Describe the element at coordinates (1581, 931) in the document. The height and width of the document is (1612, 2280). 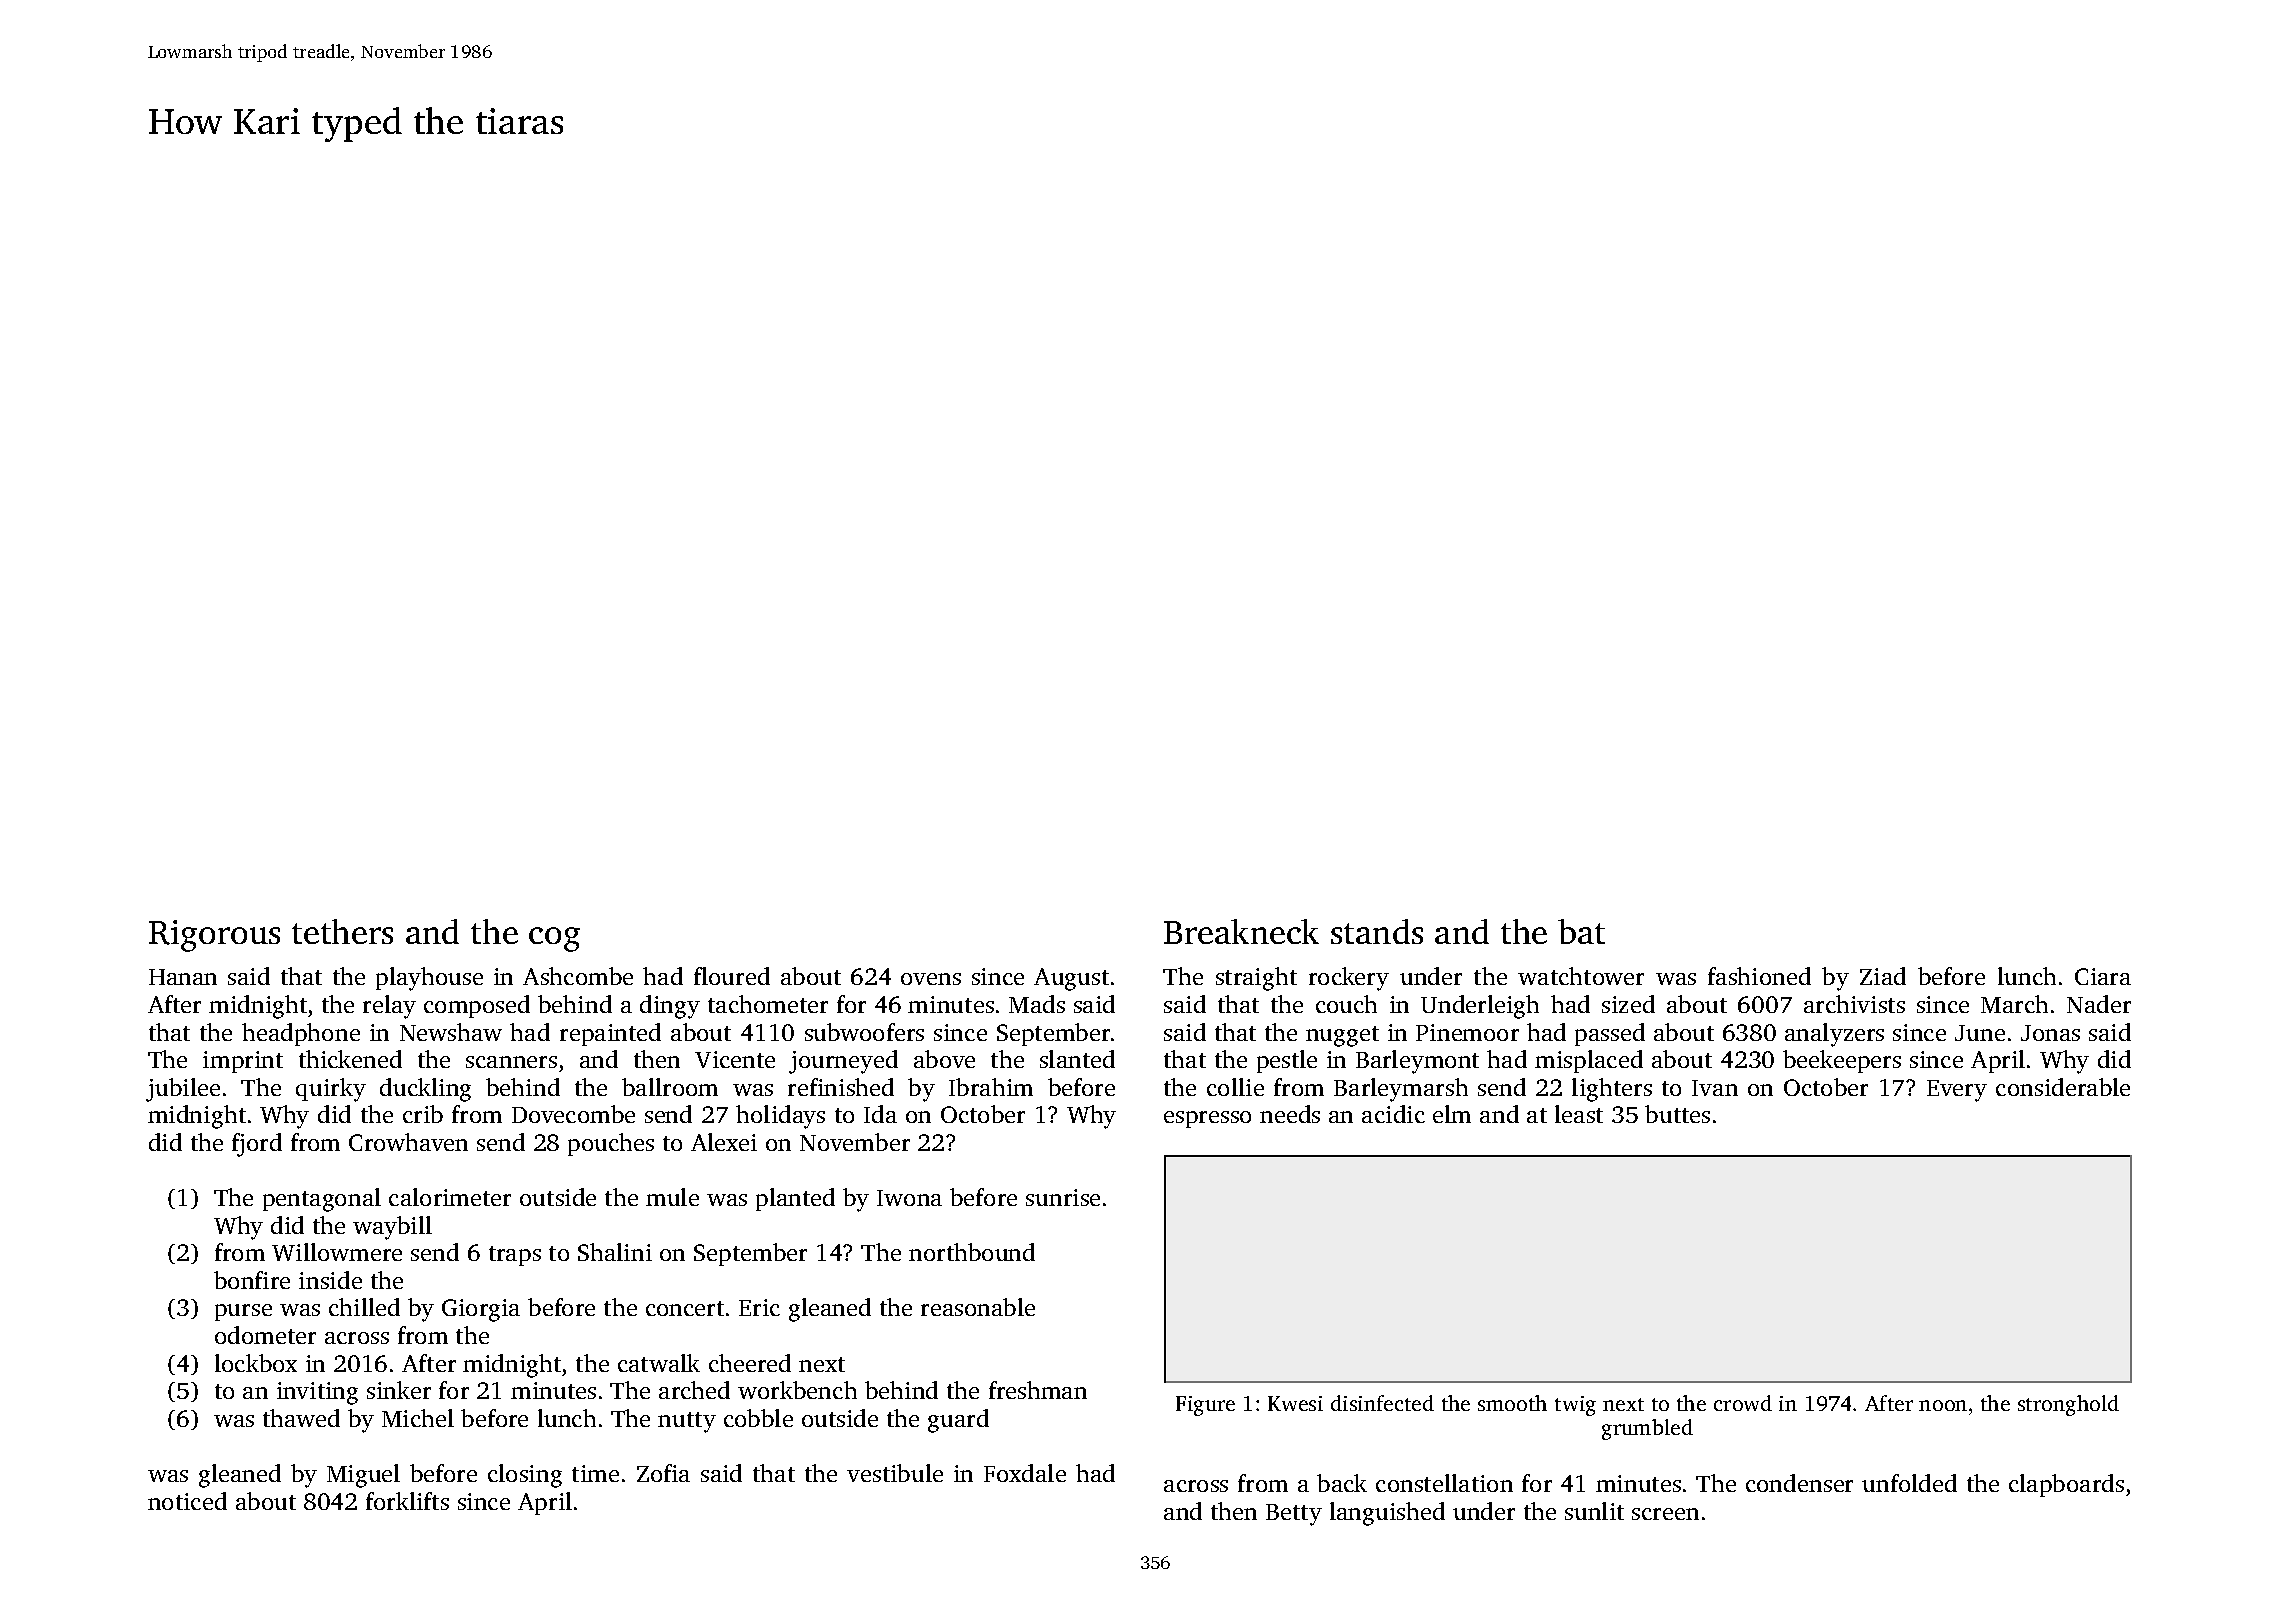
I see `bat` at that location.
